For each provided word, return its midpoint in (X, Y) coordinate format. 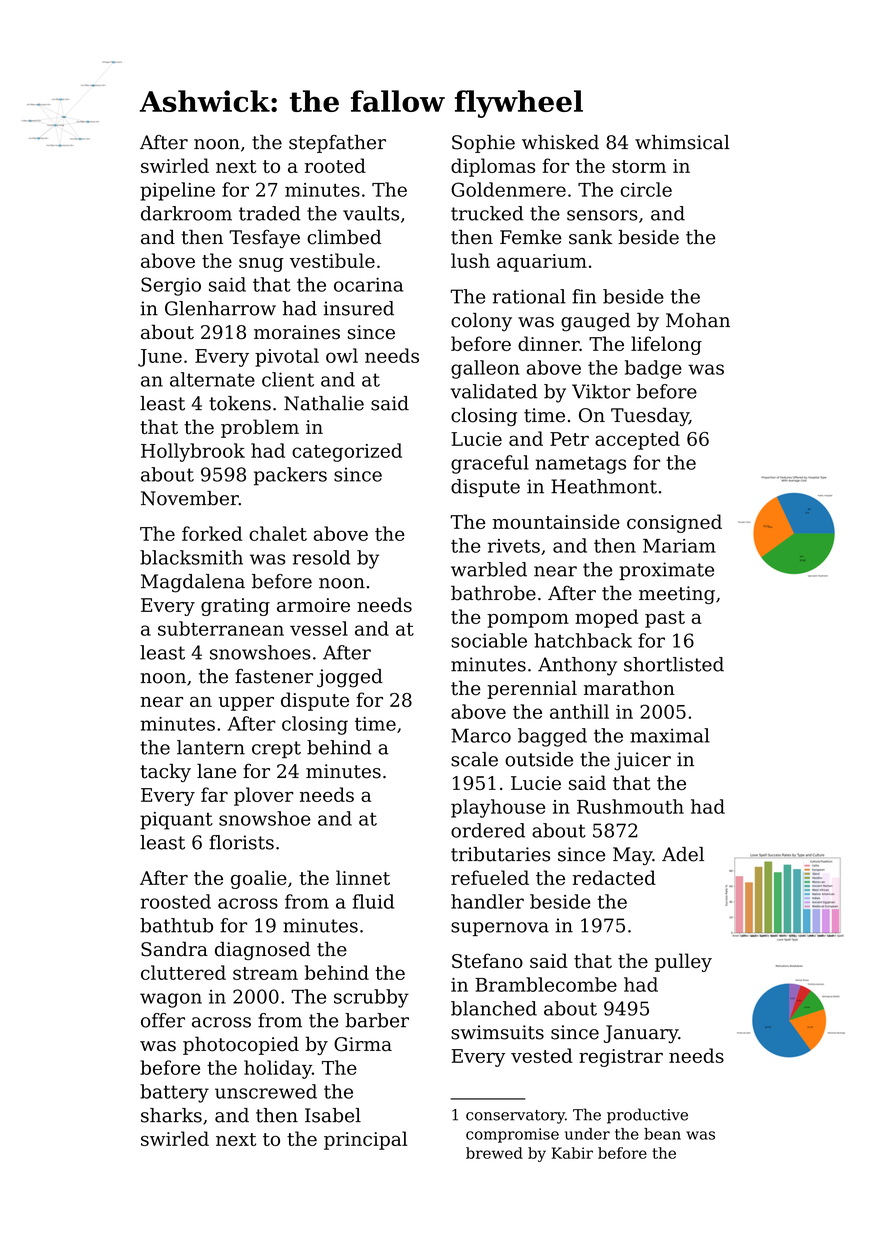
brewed (494, 1153)
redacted (614, 877)
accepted (637, 440)
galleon (485, 369)
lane (216, 771)
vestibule (332, 260)
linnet (363, 877)
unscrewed (266, 1091)
